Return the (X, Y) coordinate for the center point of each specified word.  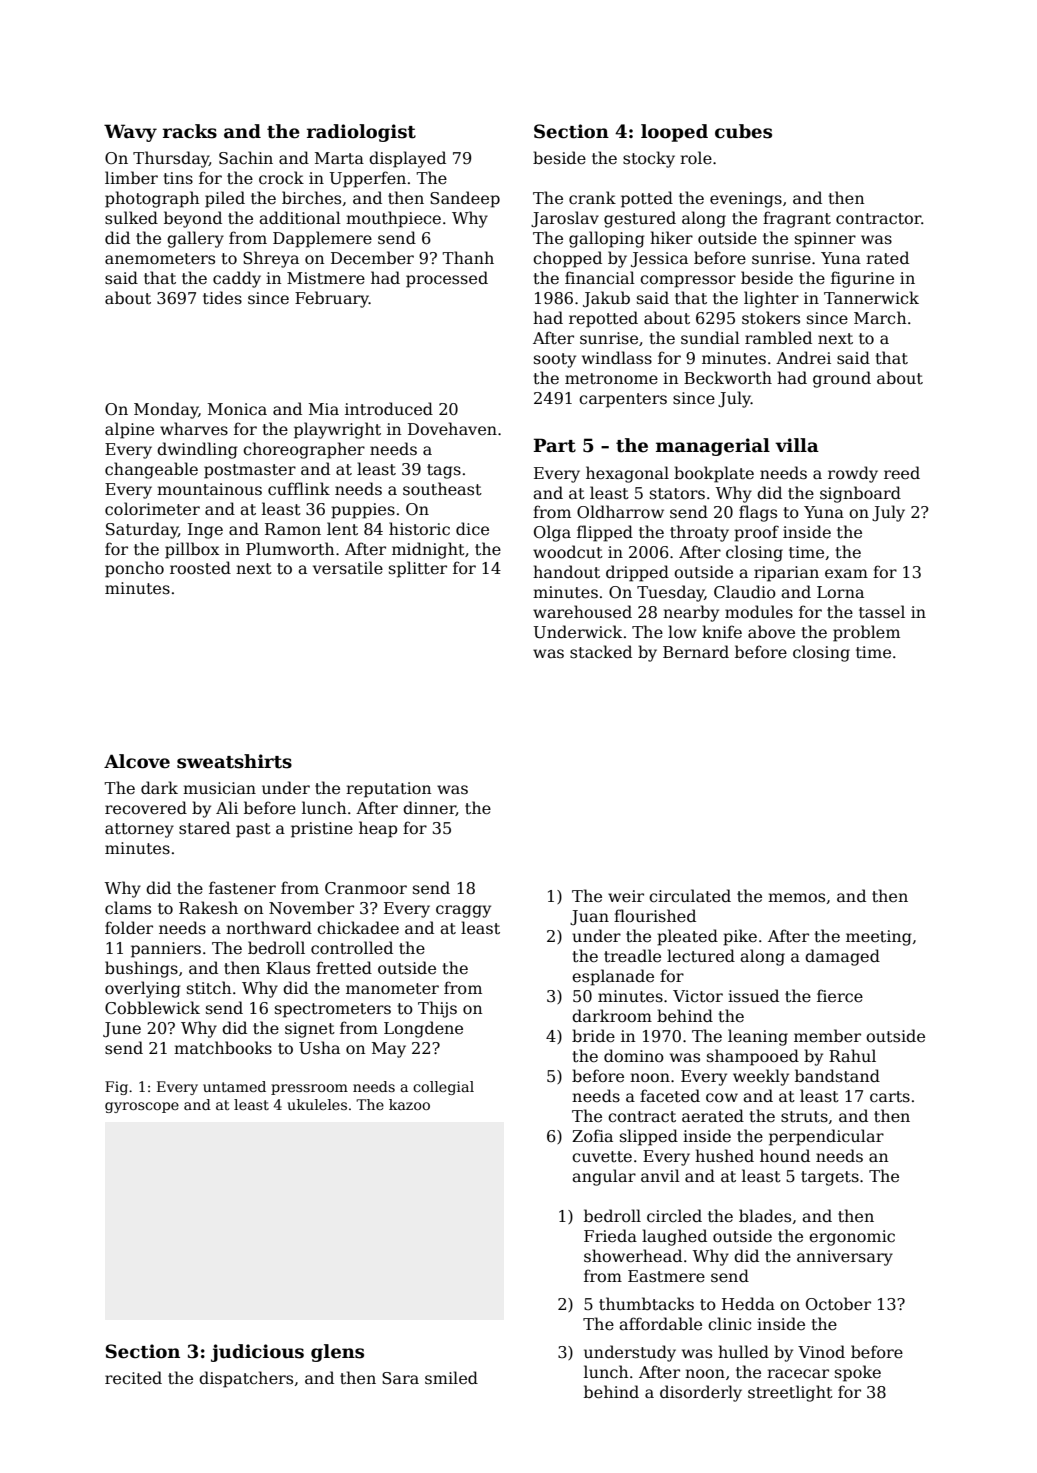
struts (804, 1116)
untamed (234, 1086)
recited (133, 1378)
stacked (601, 652)
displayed (407, 159)
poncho (134, 569)
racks (190, 131)
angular (604, 1177)
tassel (882, 612)
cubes (743, 131)
